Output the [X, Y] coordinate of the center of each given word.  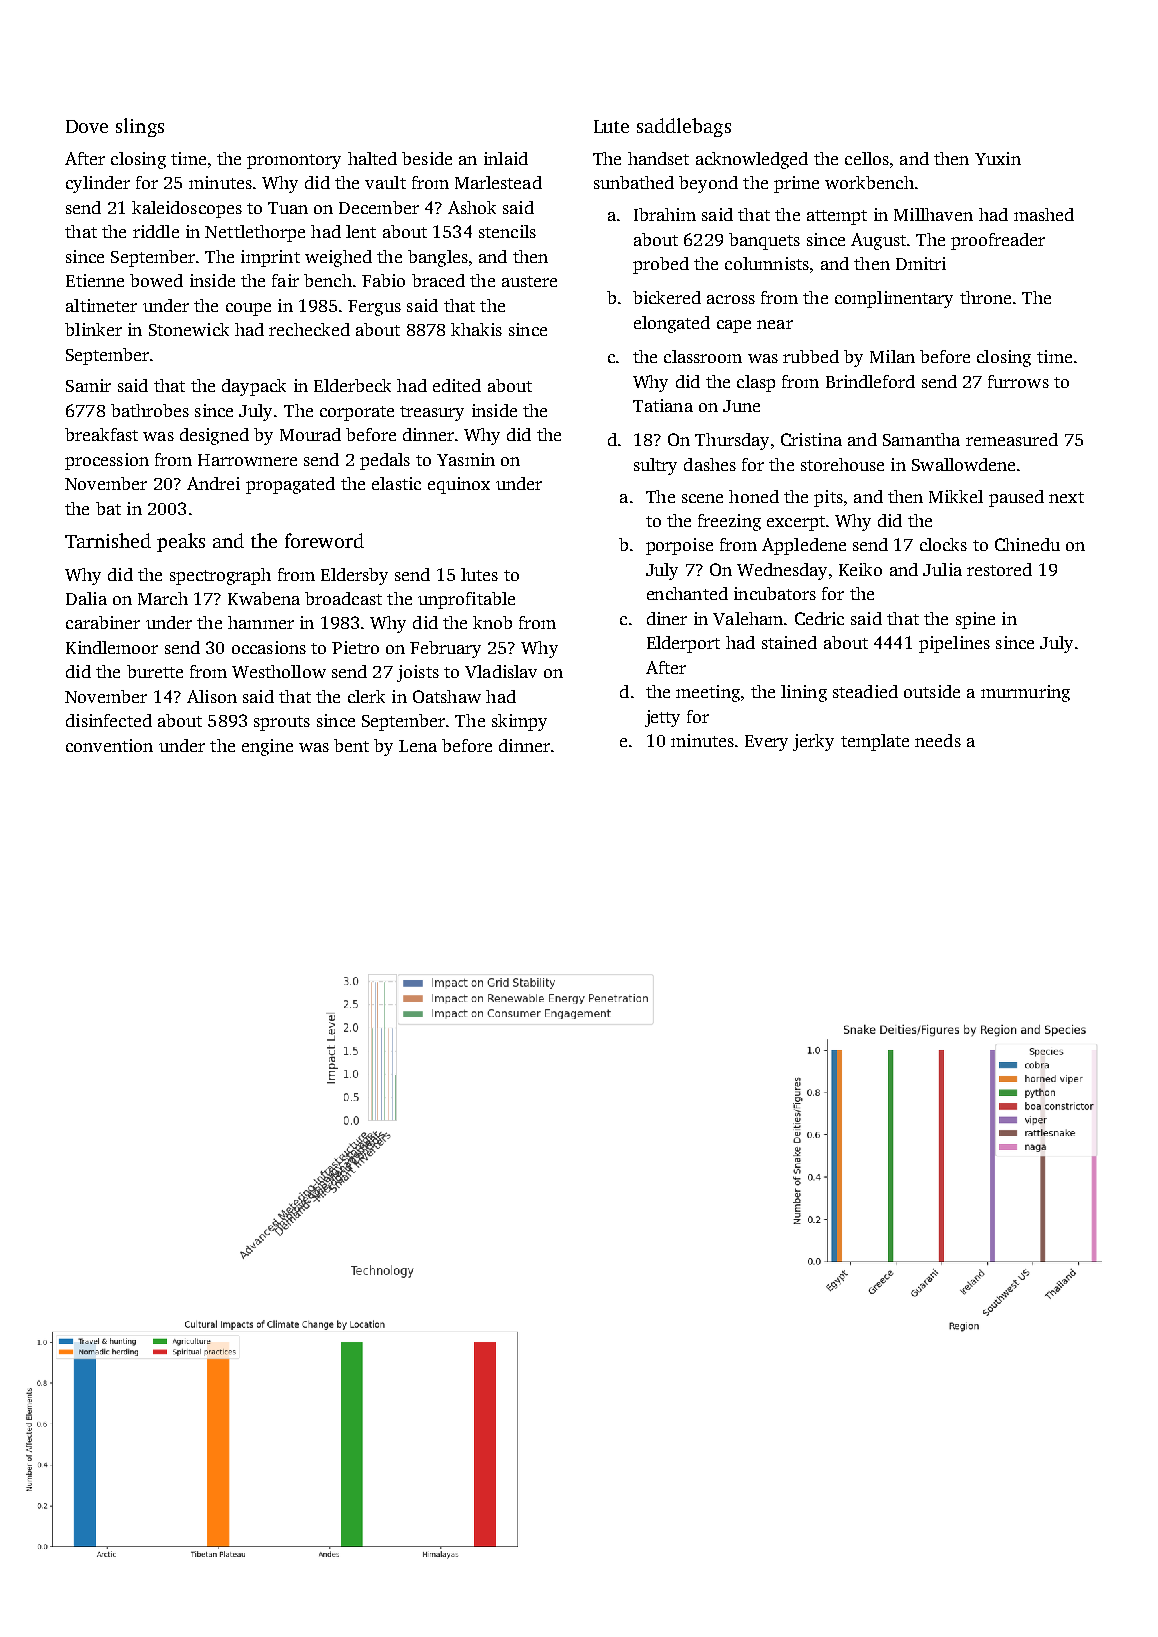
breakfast [101, 434]
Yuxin [998, 158]
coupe [248, 309]
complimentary [894, 299]
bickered [667, 297]
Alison [212, 696]
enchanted [687, 593]
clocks [943, 544]
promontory [294, 161]
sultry [655, 466]
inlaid [506, 158]
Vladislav [501, 671]
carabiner [103, 622]
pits [828, 498]
